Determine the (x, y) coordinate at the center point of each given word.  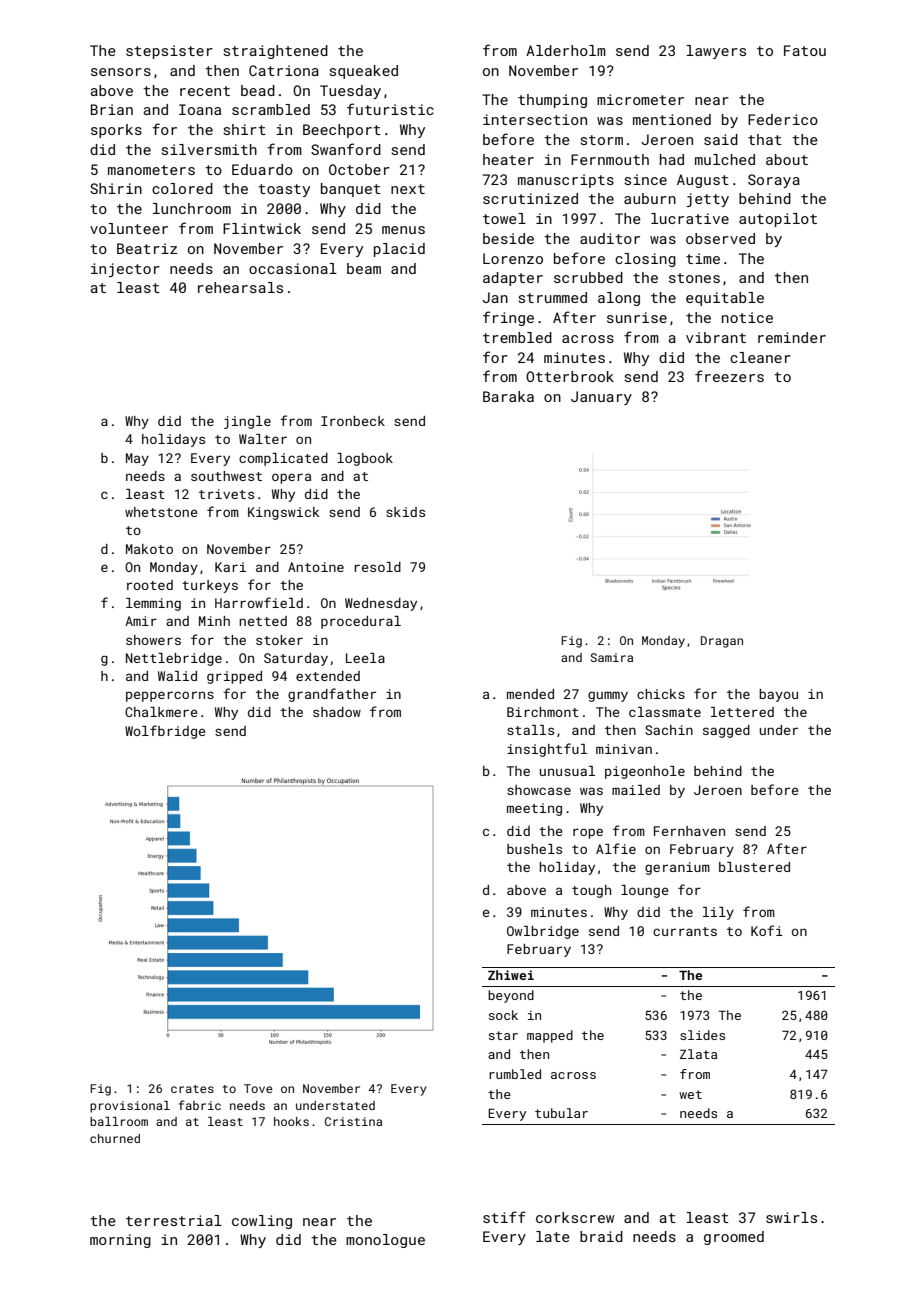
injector (125, 270)
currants (685, 931)
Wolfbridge (165, 732)
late (553, 1236)
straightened (275, 52)
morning (120, 1241)
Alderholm (566, 50)
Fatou (805, 50)
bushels (534, 849)
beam (364, 268)
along (619, 299)
